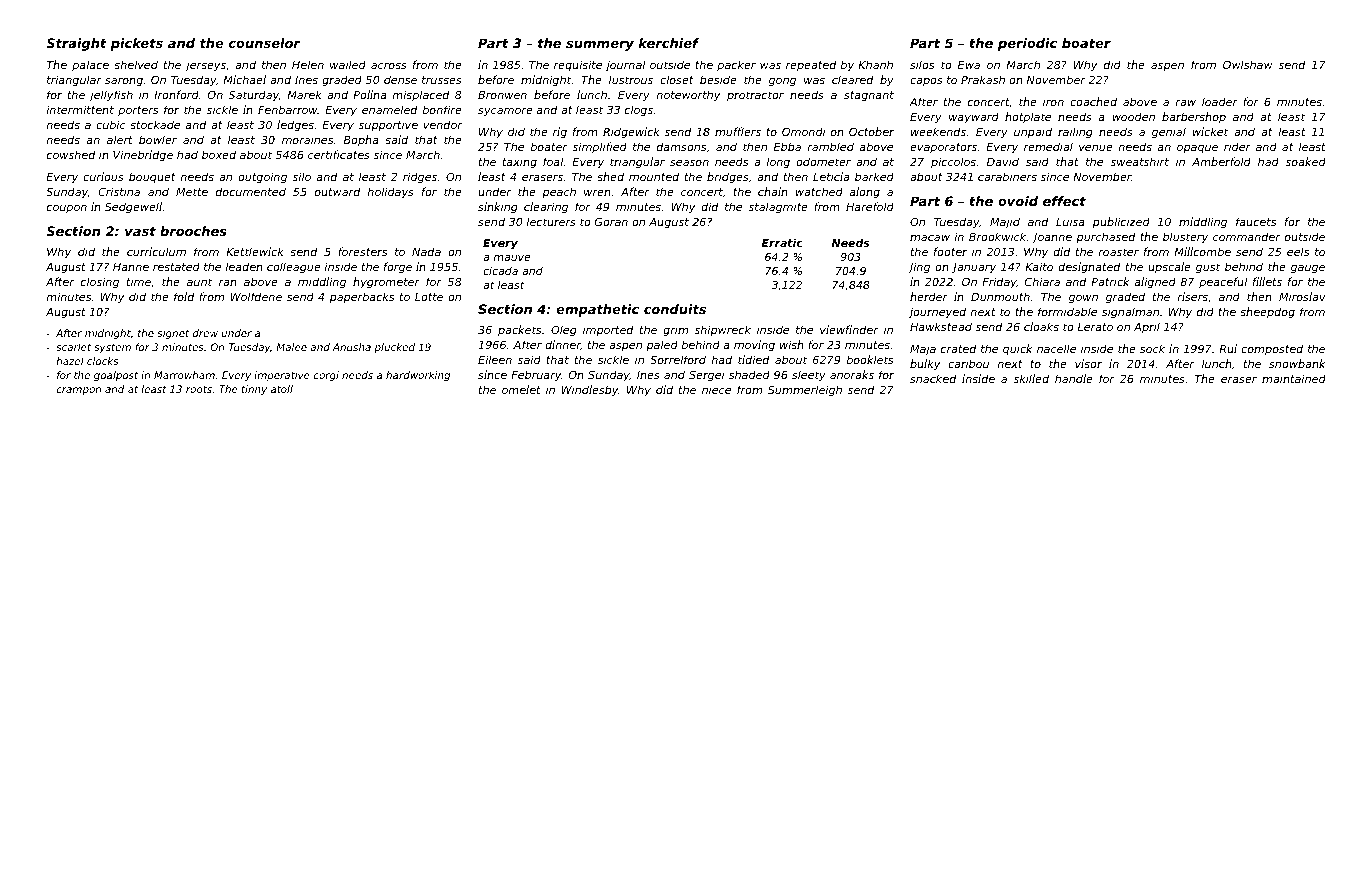 The width and height of the image is (1372, 887). I want to click on brooches, so click(193, 231).
